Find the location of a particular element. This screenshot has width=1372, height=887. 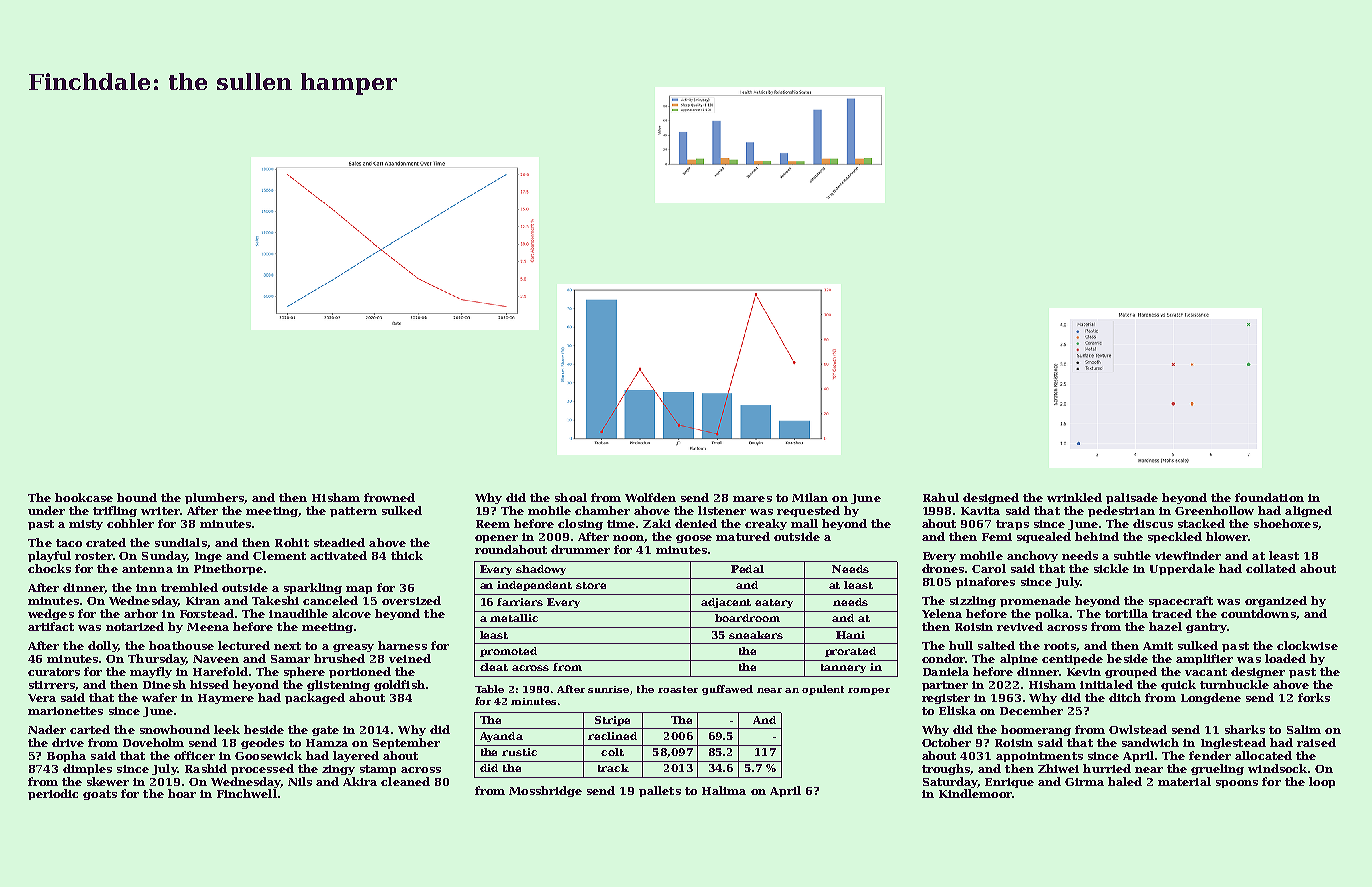

wrinkled is located at coordinates (1074, 497).
